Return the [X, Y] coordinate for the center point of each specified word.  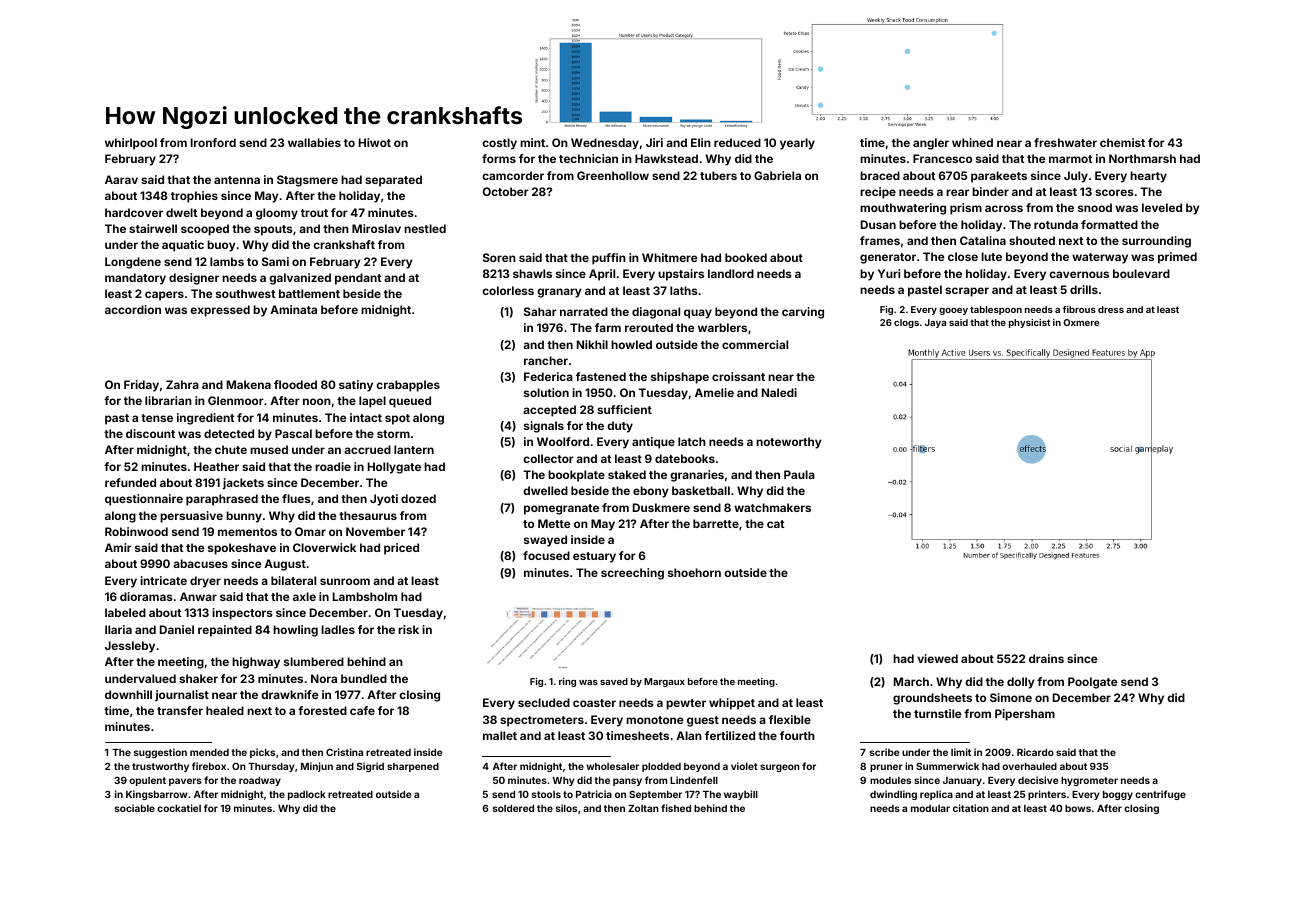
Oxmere [1081, 322]
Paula [799, 474]
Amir [118, 547]
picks [262, 753]
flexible [790, 719]
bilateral [293, 580]
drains [1046, 658]
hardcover [134, 212]
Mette [554, 523]
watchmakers [772, 507]
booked [746, 257]
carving [803, 313]
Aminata [293, 309]
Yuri [889, 273]
